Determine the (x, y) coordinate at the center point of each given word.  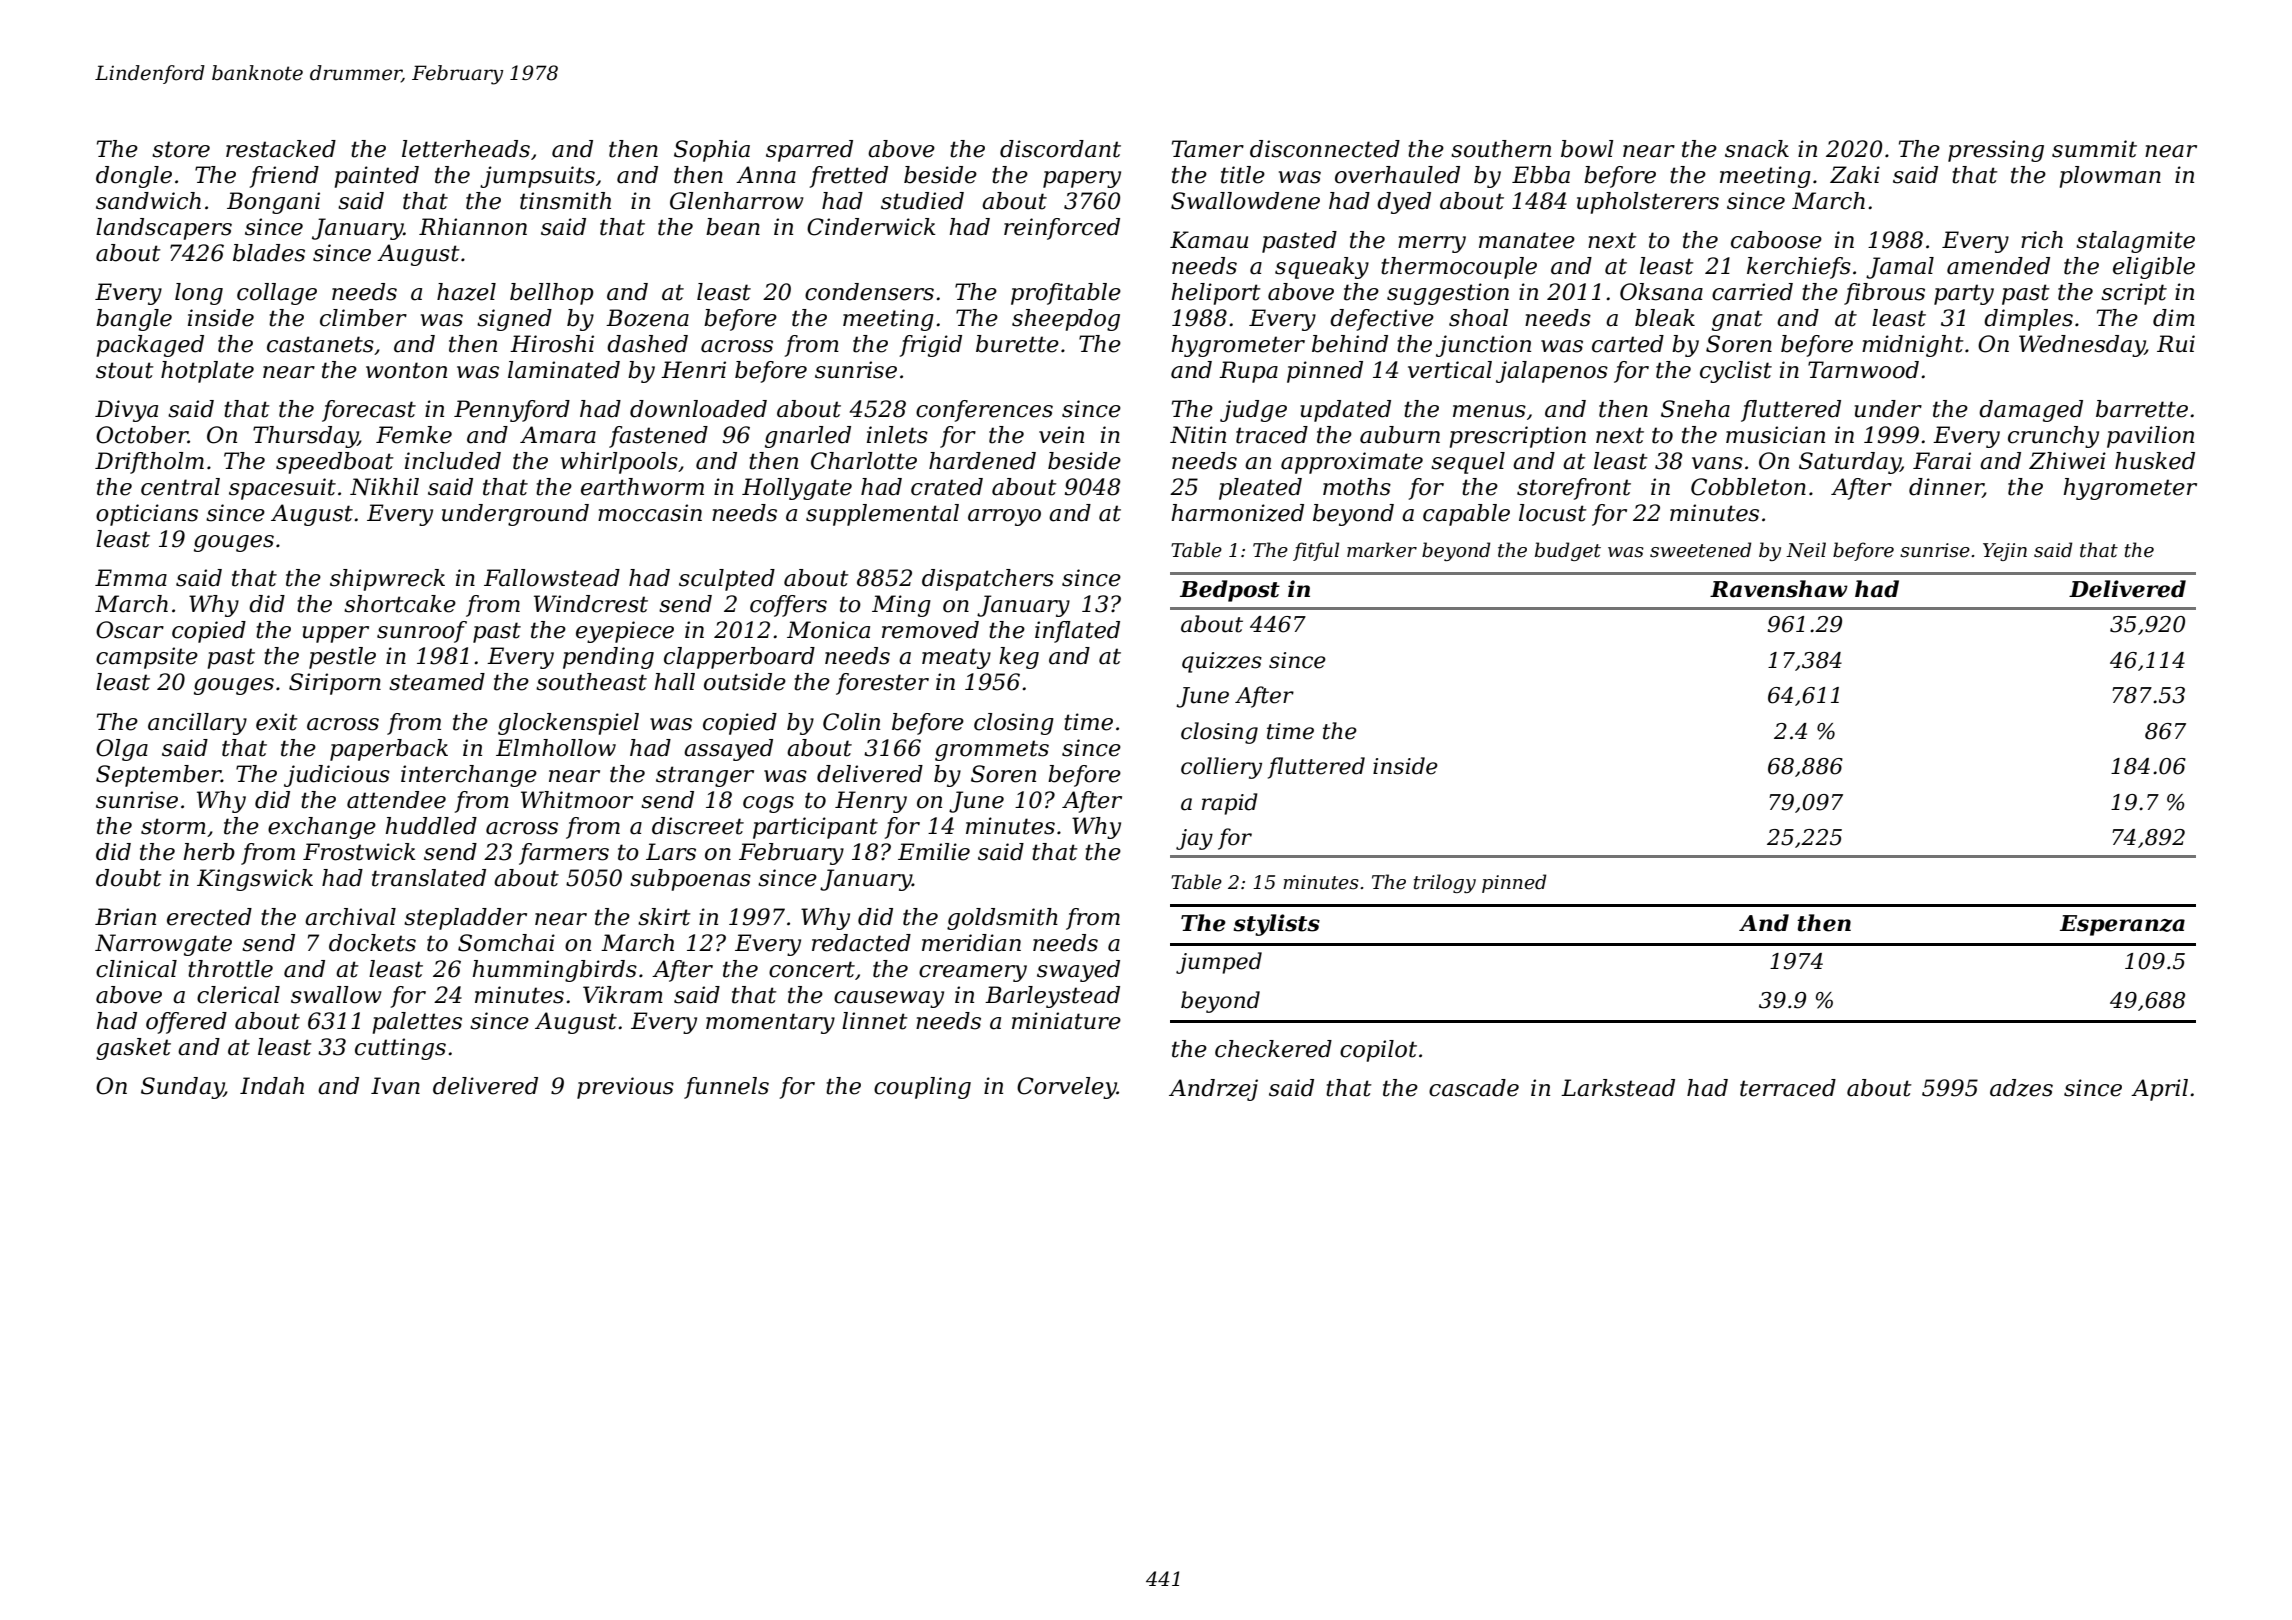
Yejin (2005, 552)
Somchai (506, 943)
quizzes (1222, 662)
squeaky (1322, 268)
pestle (342, 658)
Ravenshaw (1779, 589)
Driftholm (149, 463)
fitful (1316, 551)
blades (269, 253)
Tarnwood (1863, 370)
